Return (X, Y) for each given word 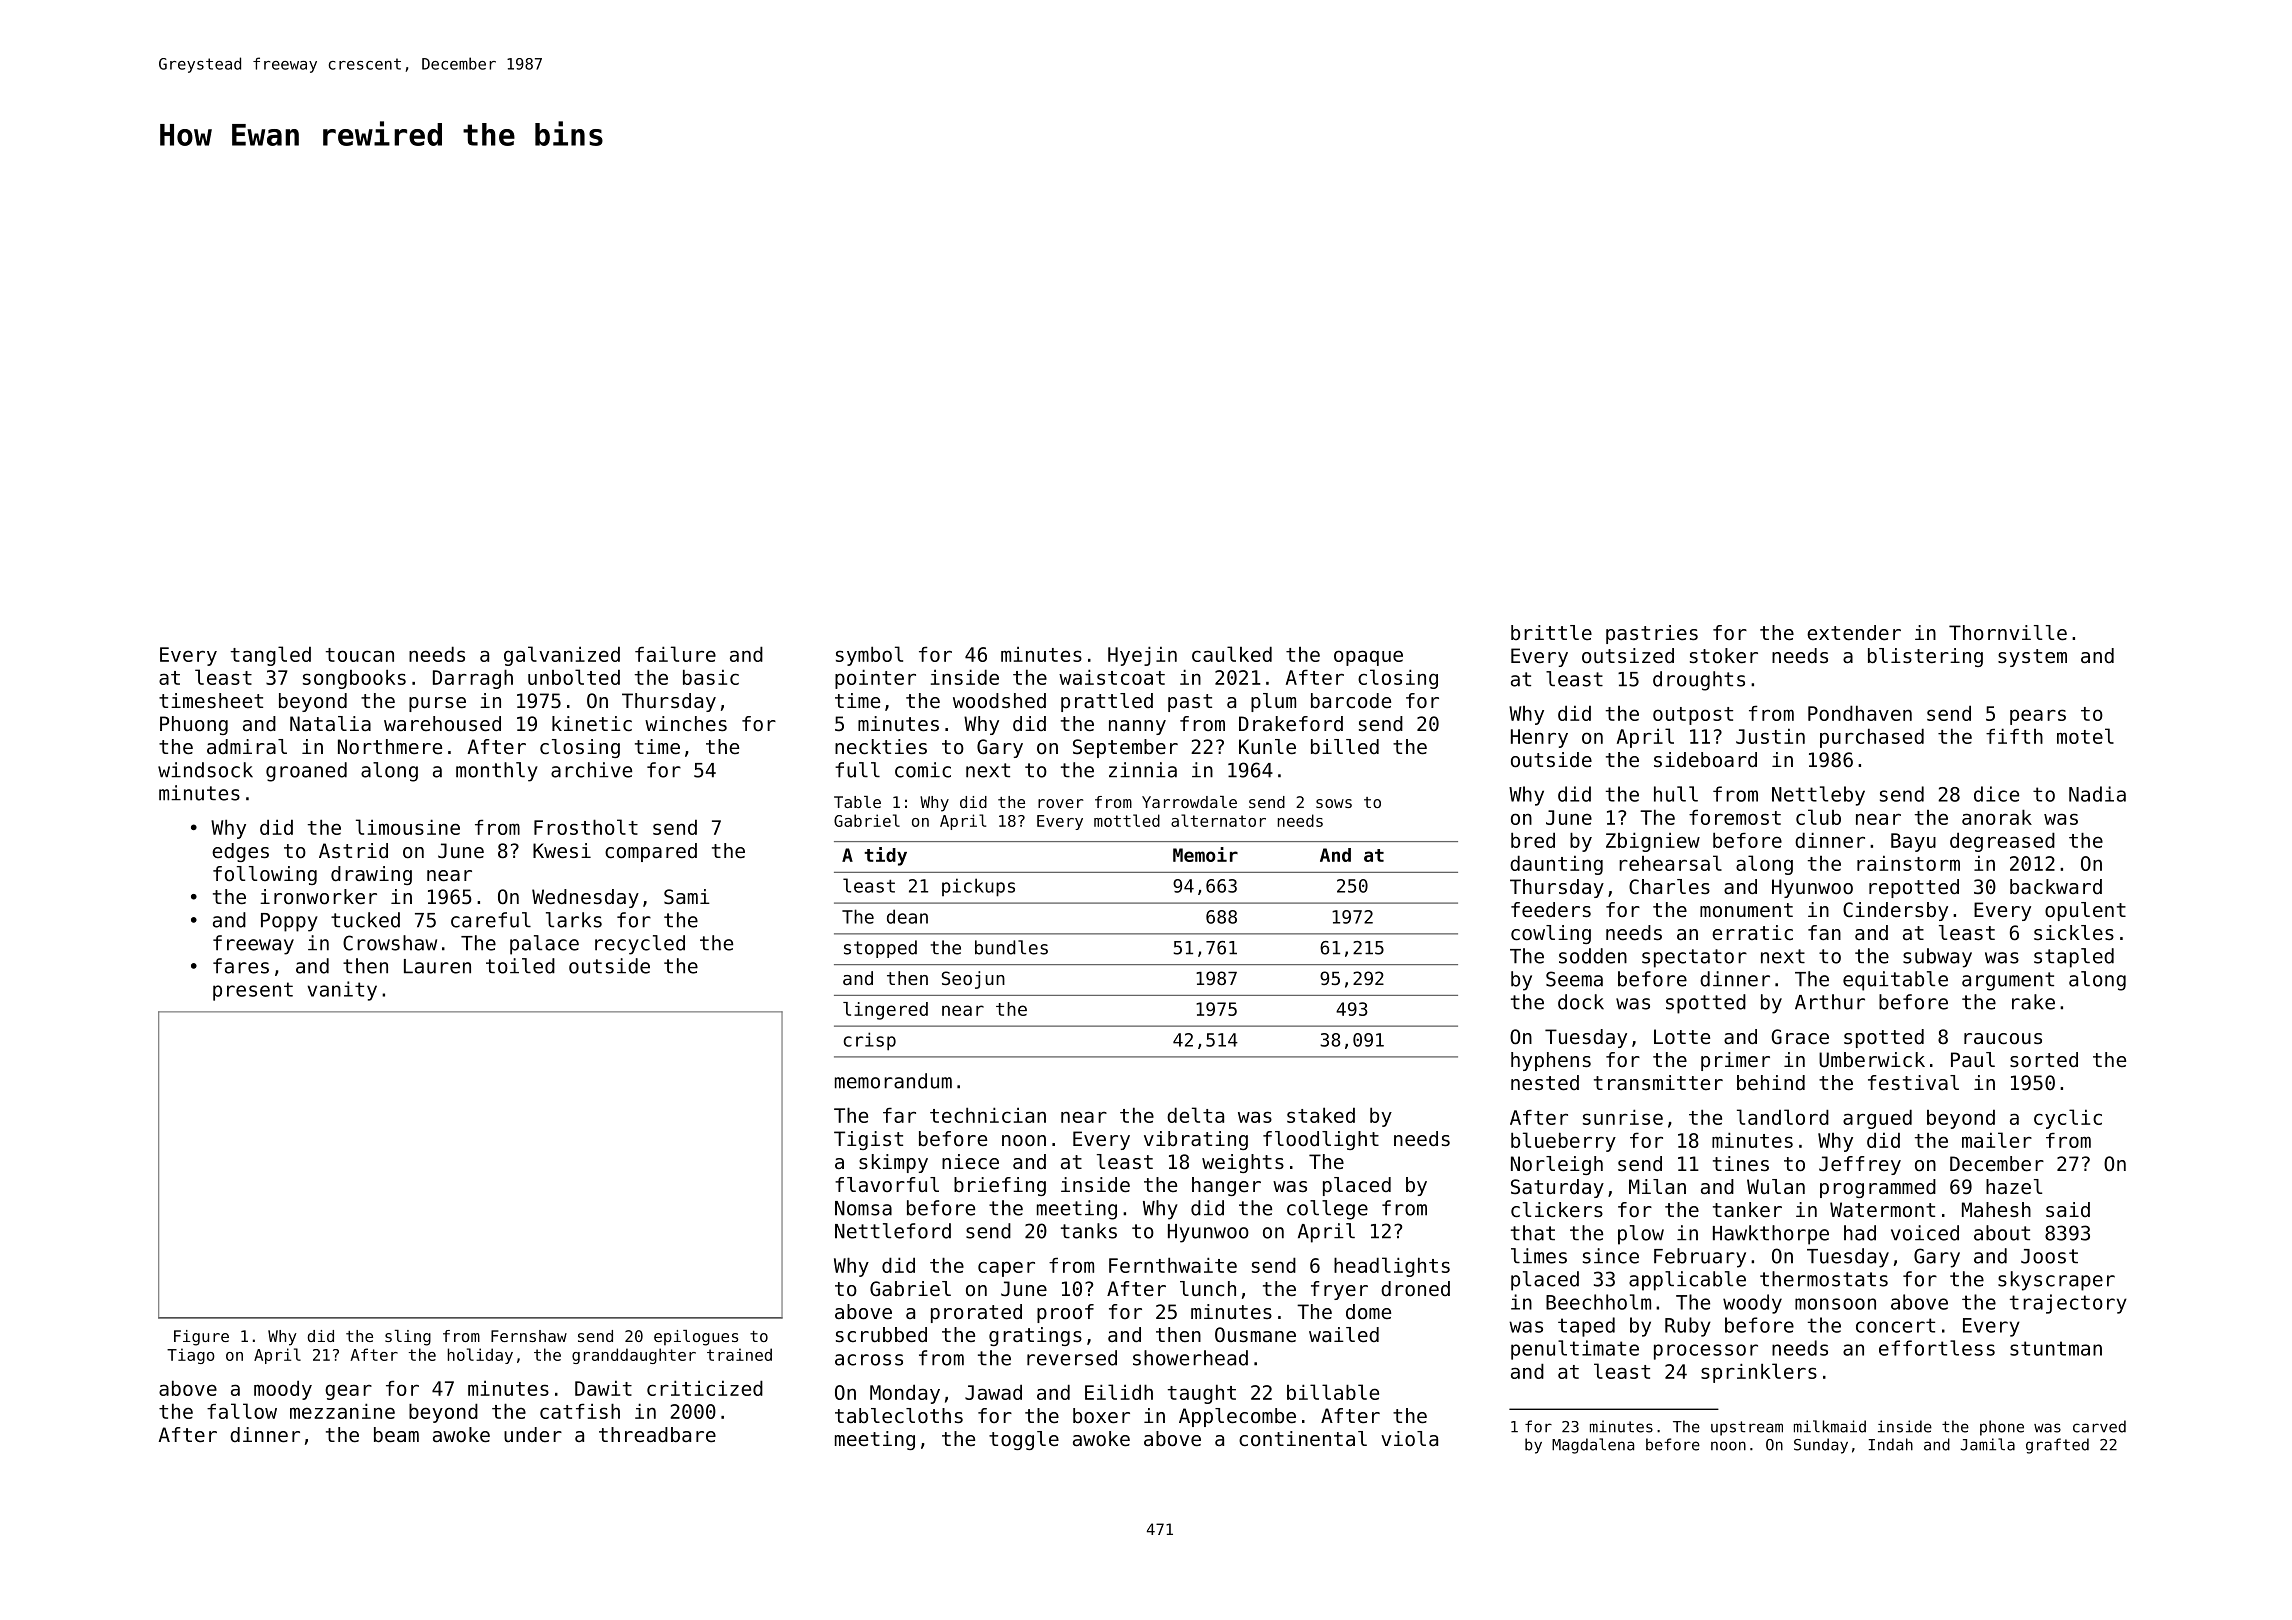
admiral (247, 746)
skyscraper (2056, 1281)
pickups (978, 887)
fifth (2014, 736)
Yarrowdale (1189, 802)
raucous (2003, 1039)
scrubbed (881, 1335)
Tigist (868, 1140)
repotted (1914, 888)
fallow (242, 1411)
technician (988, 1115)
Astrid (353, 851)
